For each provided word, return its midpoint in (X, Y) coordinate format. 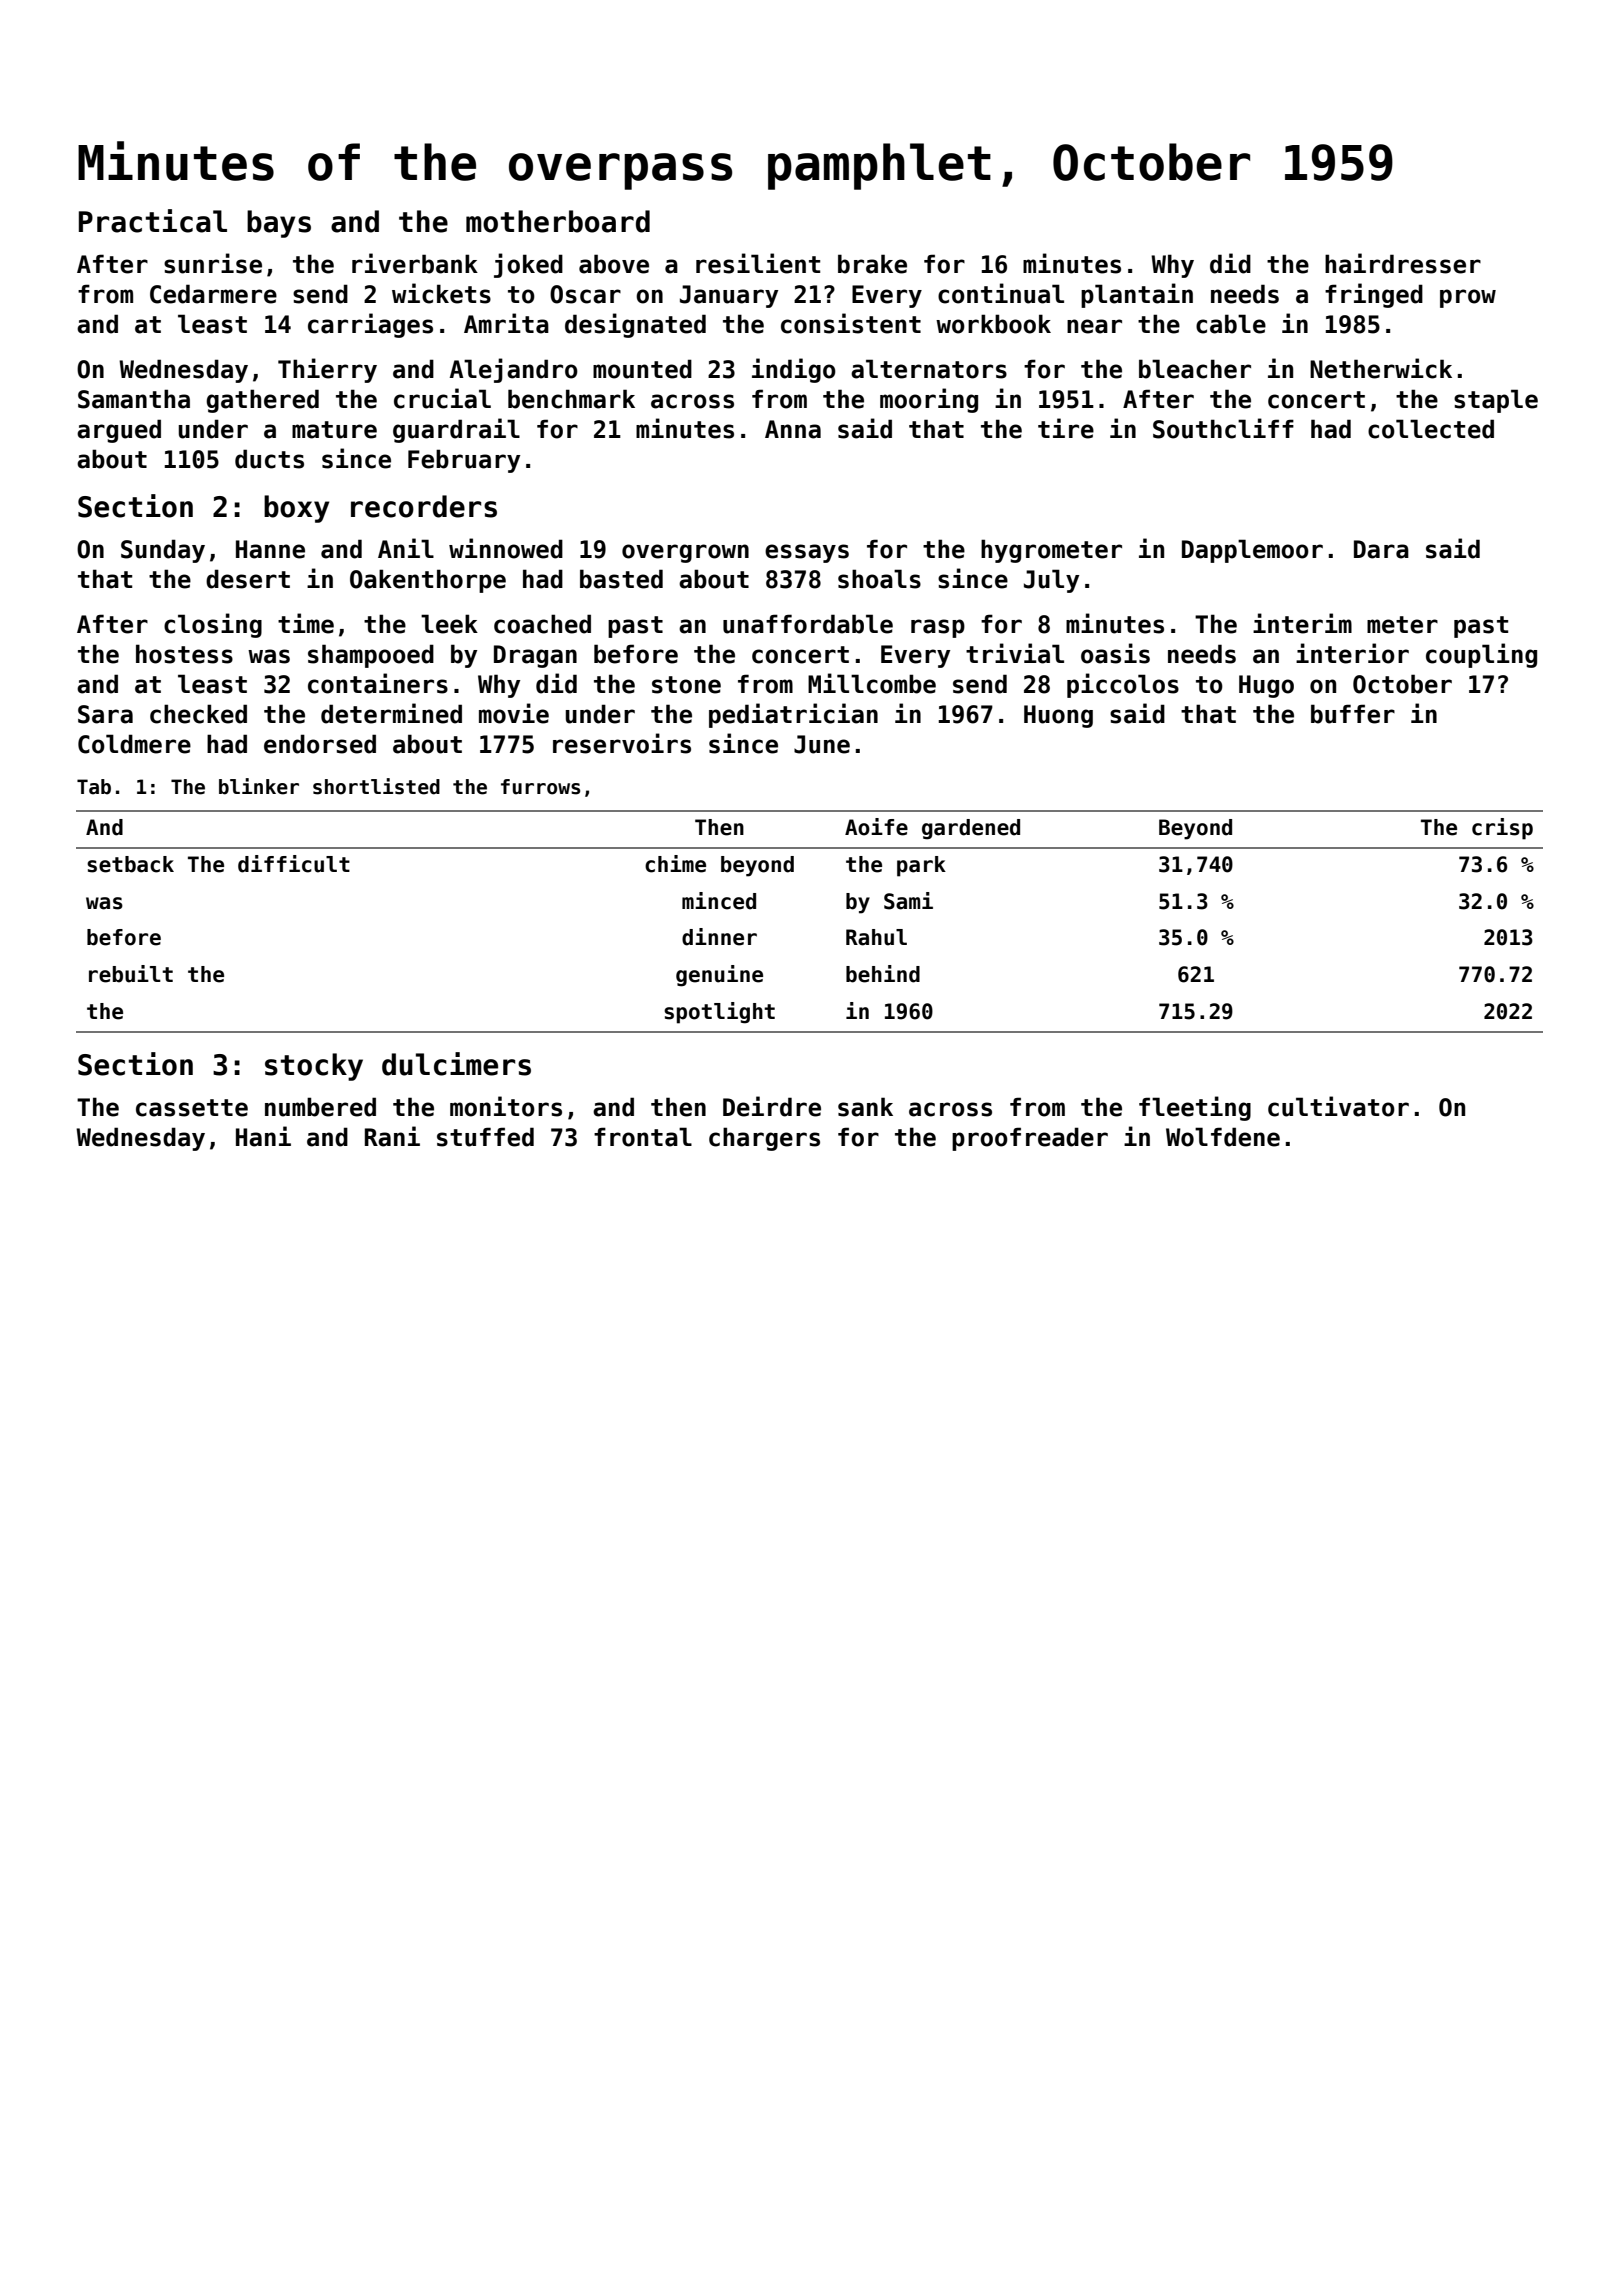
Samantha (134, 399)
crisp (1502, 829)
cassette (192, 1108)
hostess (184, 654)
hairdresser (1403, 263)
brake (872, 264)
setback (130, 864)
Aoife (876, 827)
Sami (908, 901)
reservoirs (622, 743)
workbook (993, 324)
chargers (764, 1139)
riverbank (415, 263)
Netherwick (1381, 368)
